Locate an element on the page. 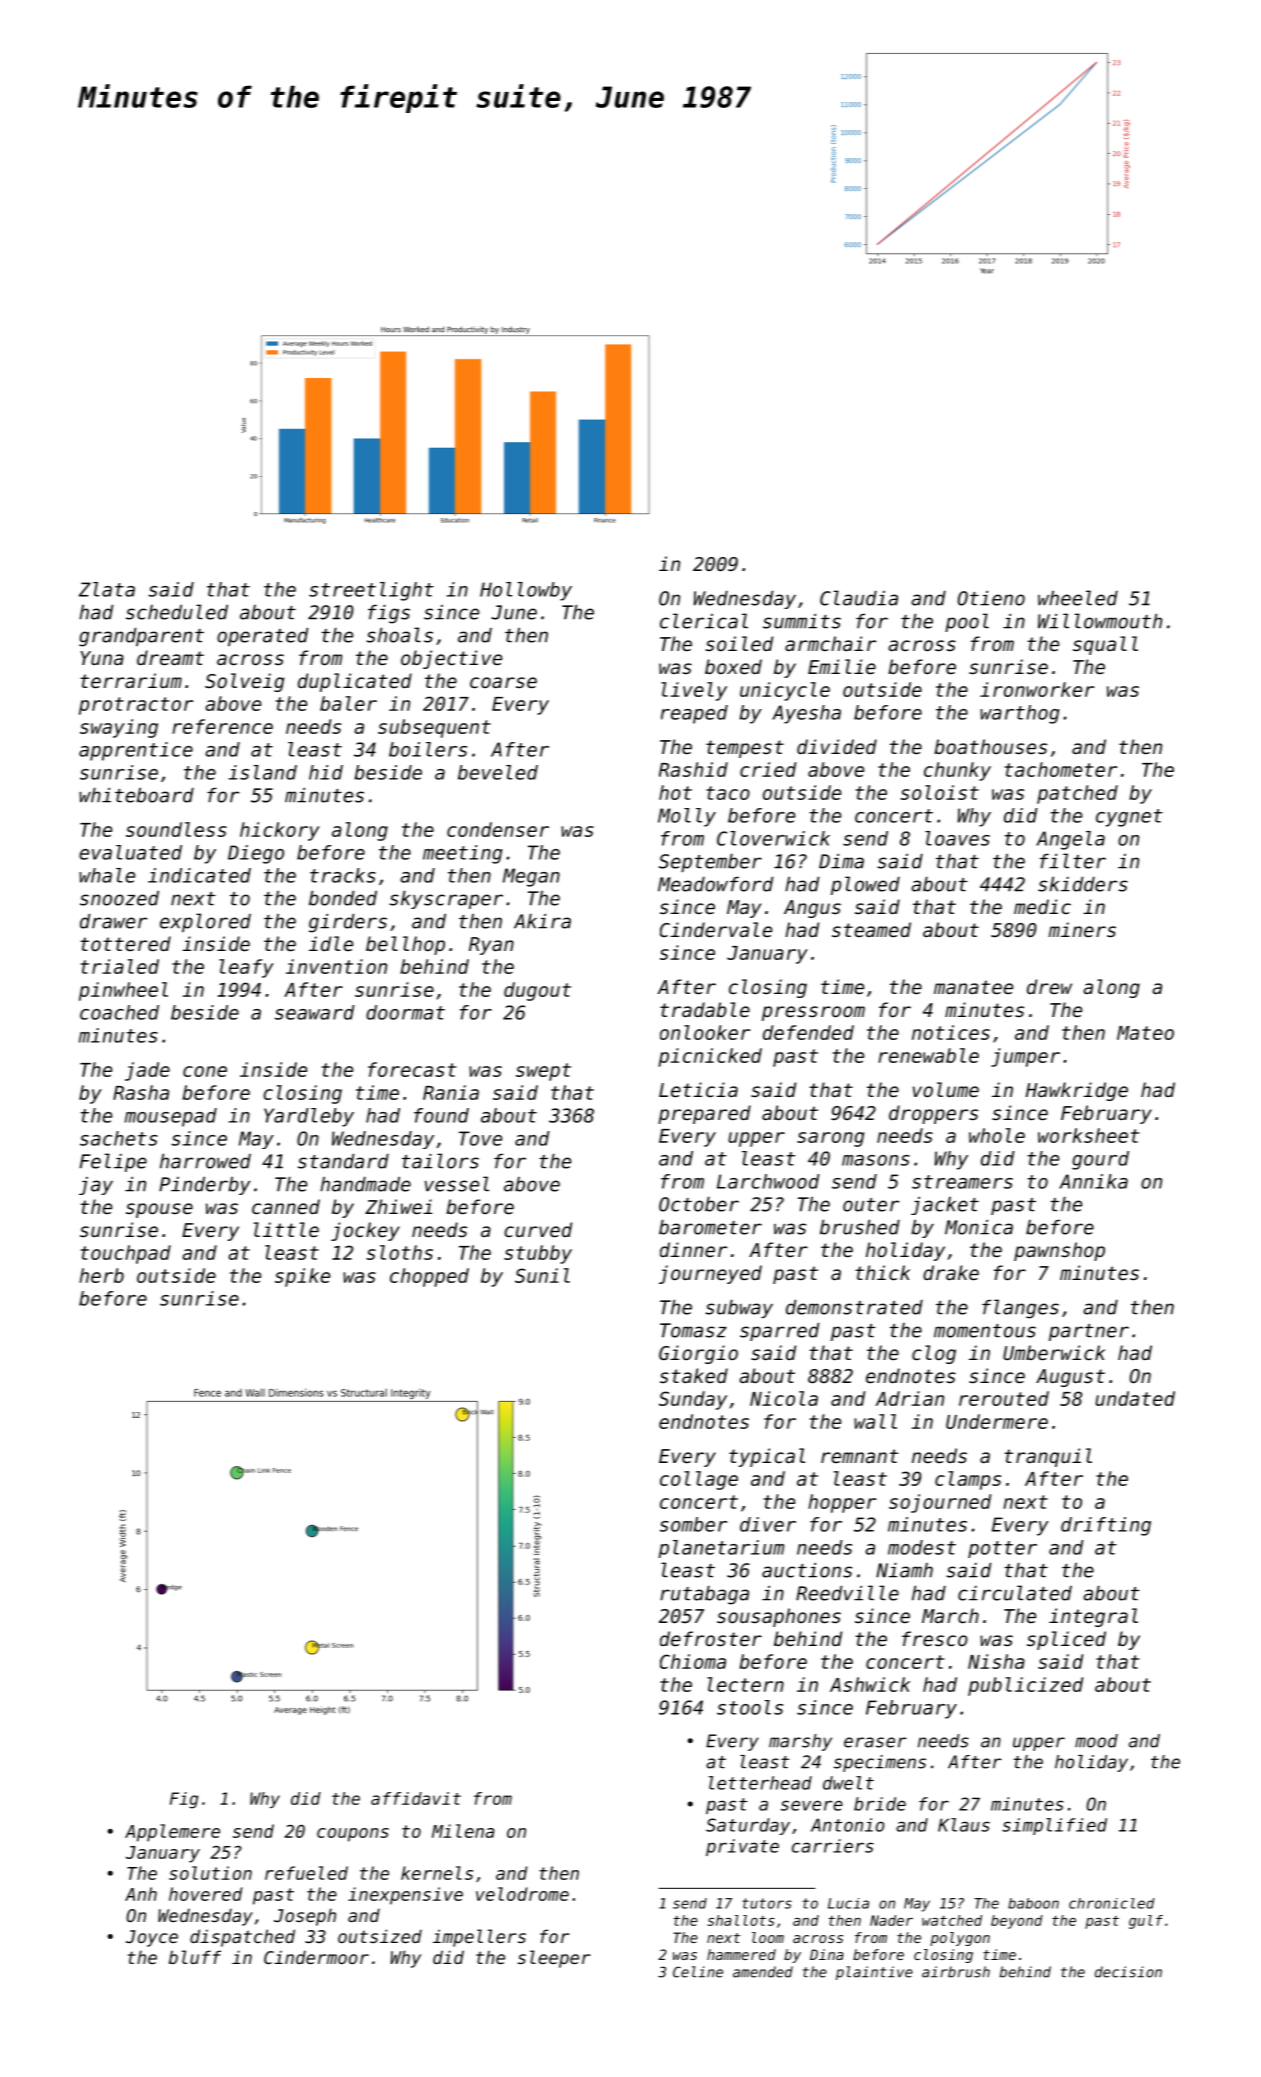 The width and height of the image is (1261, 2077). Otieno is located at coordinates (991, 598).
